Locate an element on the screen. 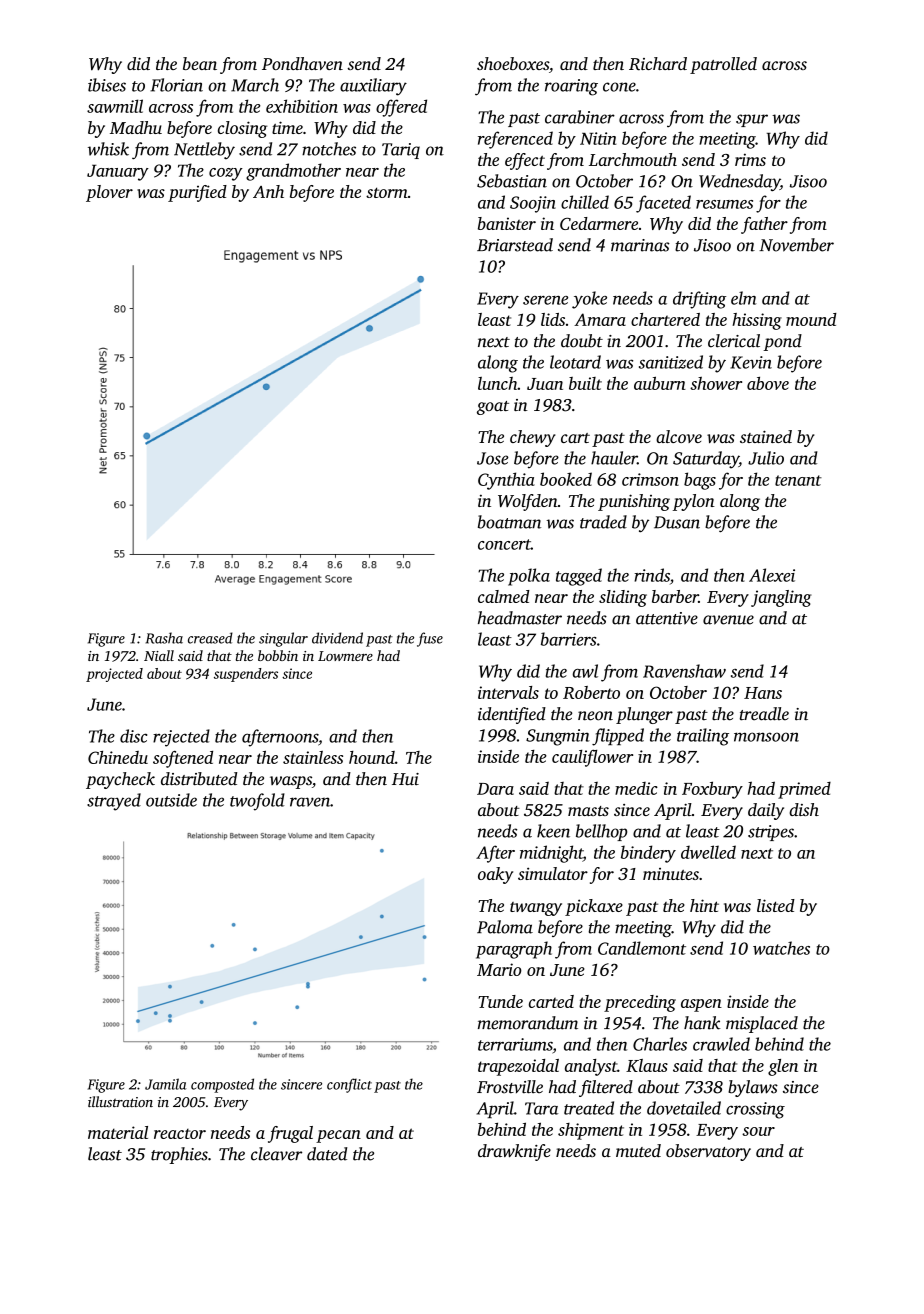 Image resolution: width=924 pixels, height=1314 pixels. Briarstead is located at coordinates (515, 245).
